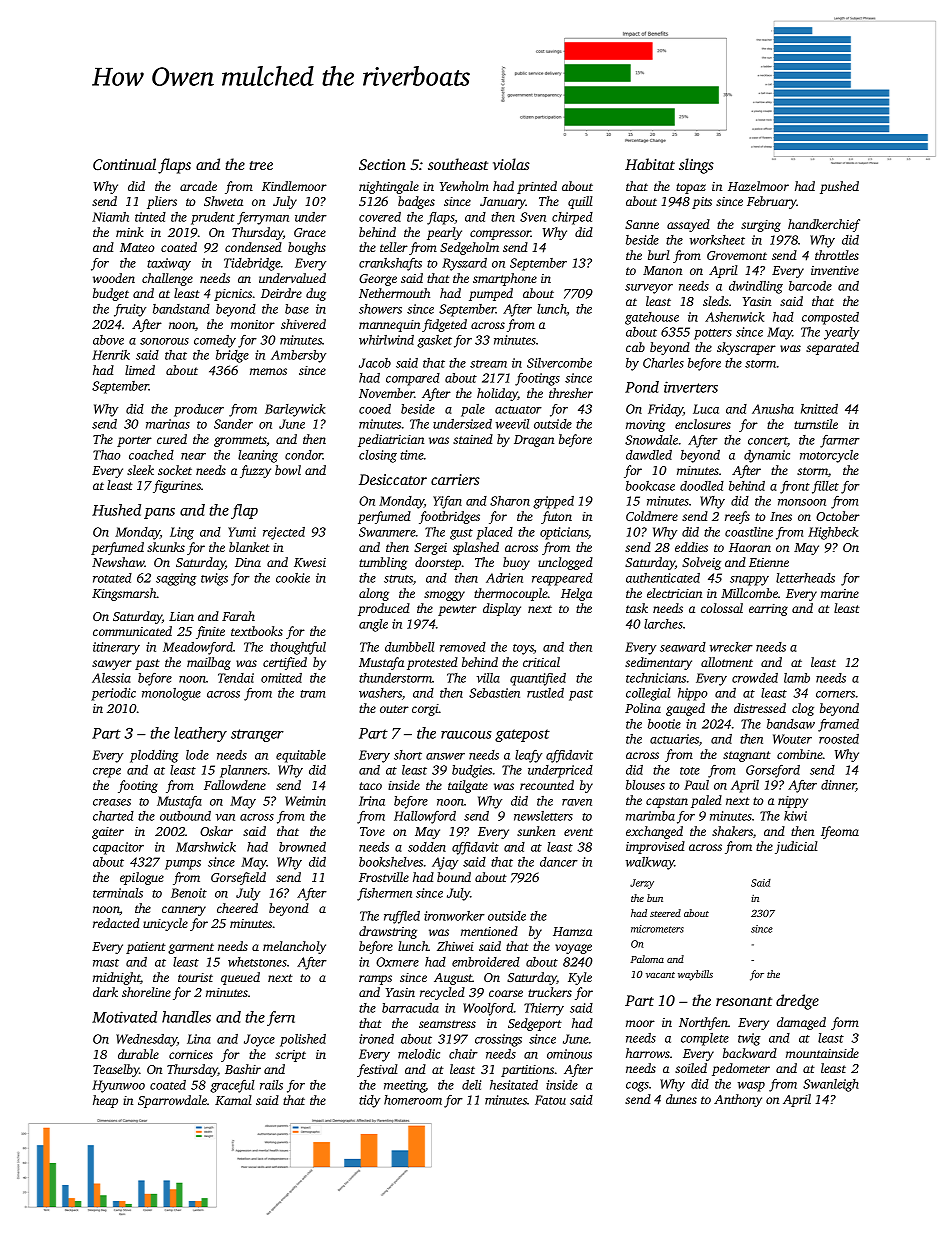  I want to click on Habitat, so click(650, 164).
